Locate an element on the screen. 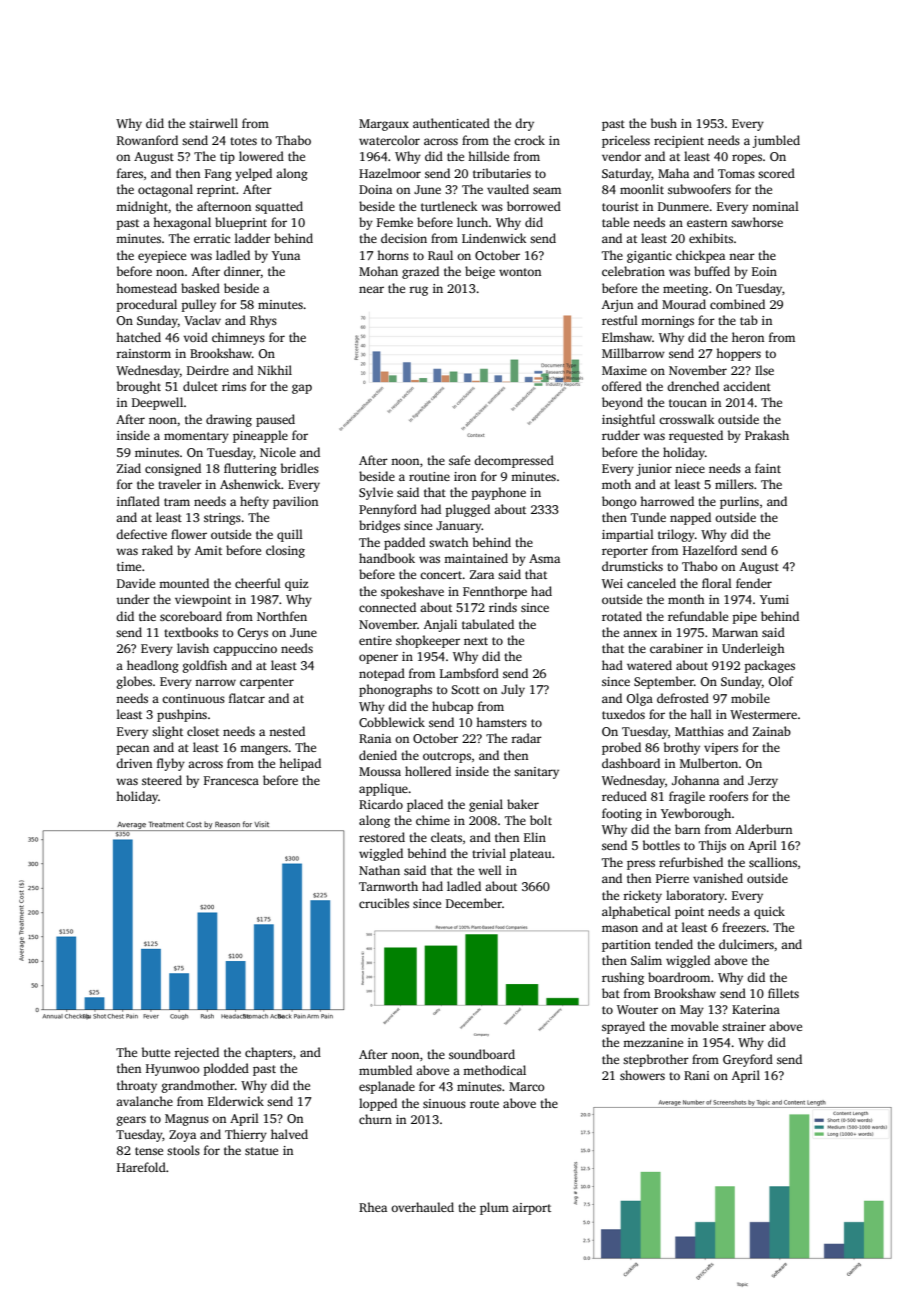  cheerful is located at coordinates (258, 583).
